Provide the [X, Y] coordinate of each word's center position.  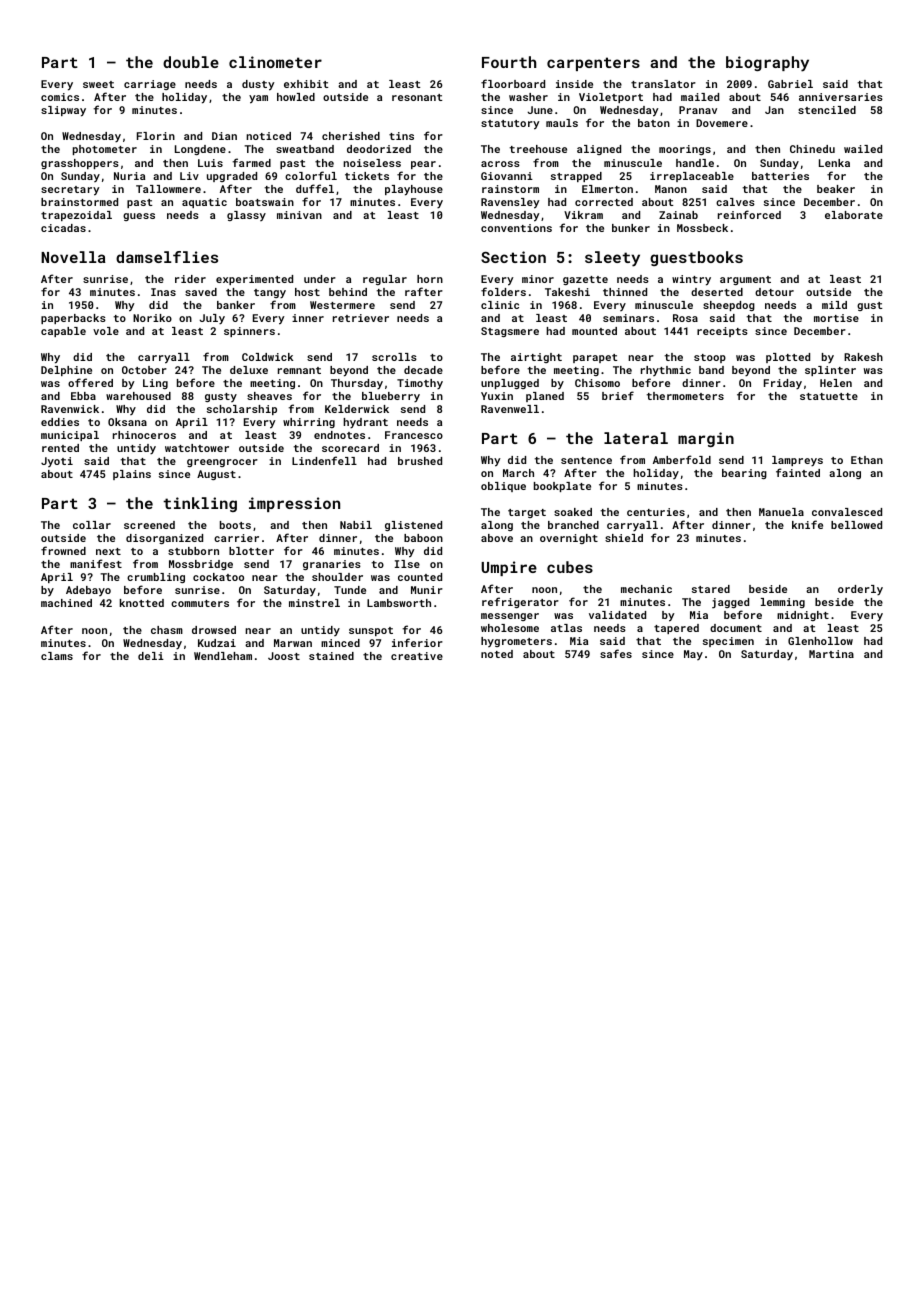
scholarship [242, 410]
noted [497, 654]
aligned [599, 150]
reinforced [749, 214]
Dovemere [722, 123]
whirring [309, 423]
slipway [63, 111]
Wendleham [223, 656]
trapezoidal [76, 216]
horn [430, 279]
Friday [783, 384]
